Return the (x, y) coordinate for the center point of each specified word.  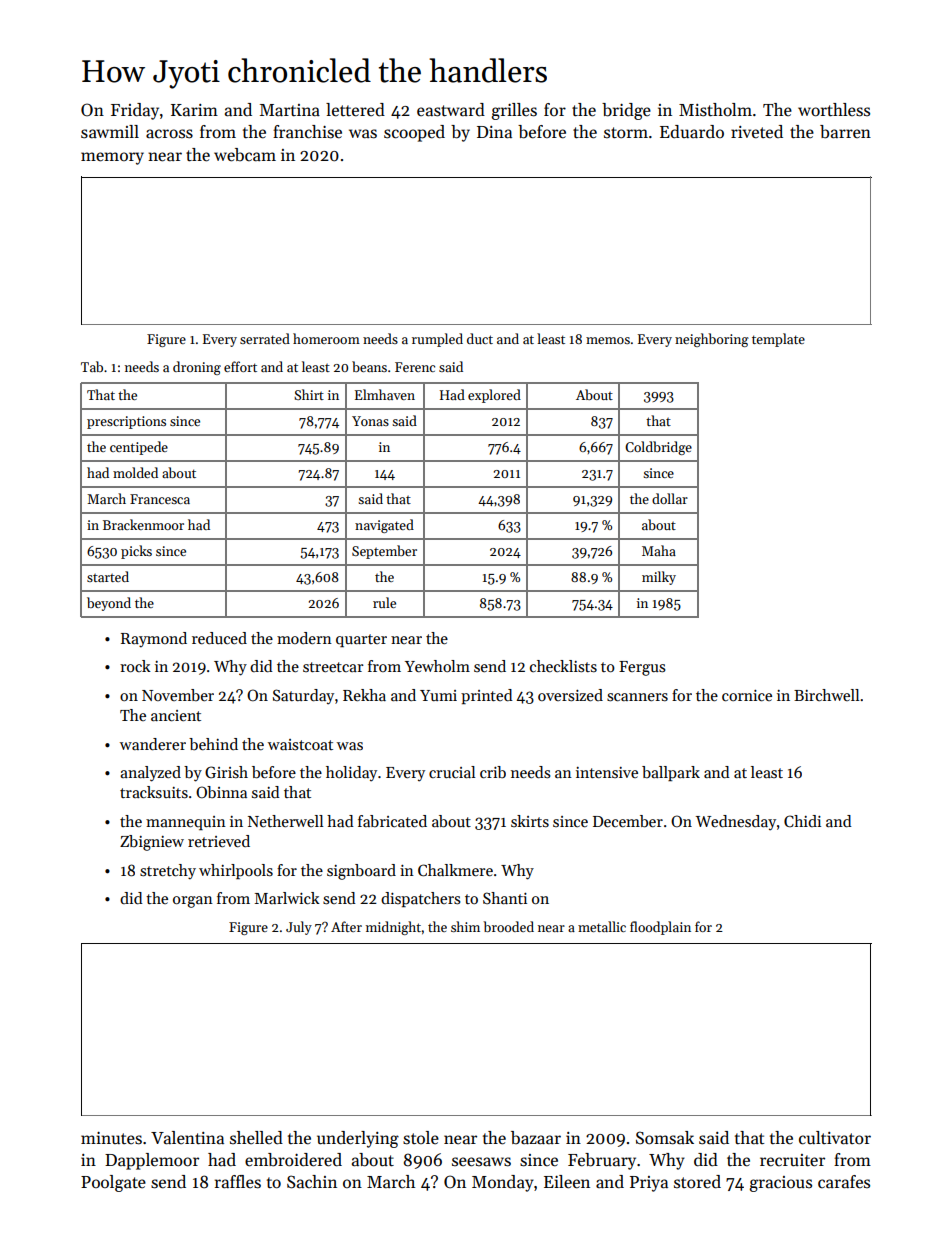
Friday (135, 111)
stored (697, 1182)
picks (136, 552)
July (299, 928)
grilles (514, 111)
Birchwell (826, 695)
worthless (834, 110)
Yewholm (437, 666)
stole (421, 1138)
